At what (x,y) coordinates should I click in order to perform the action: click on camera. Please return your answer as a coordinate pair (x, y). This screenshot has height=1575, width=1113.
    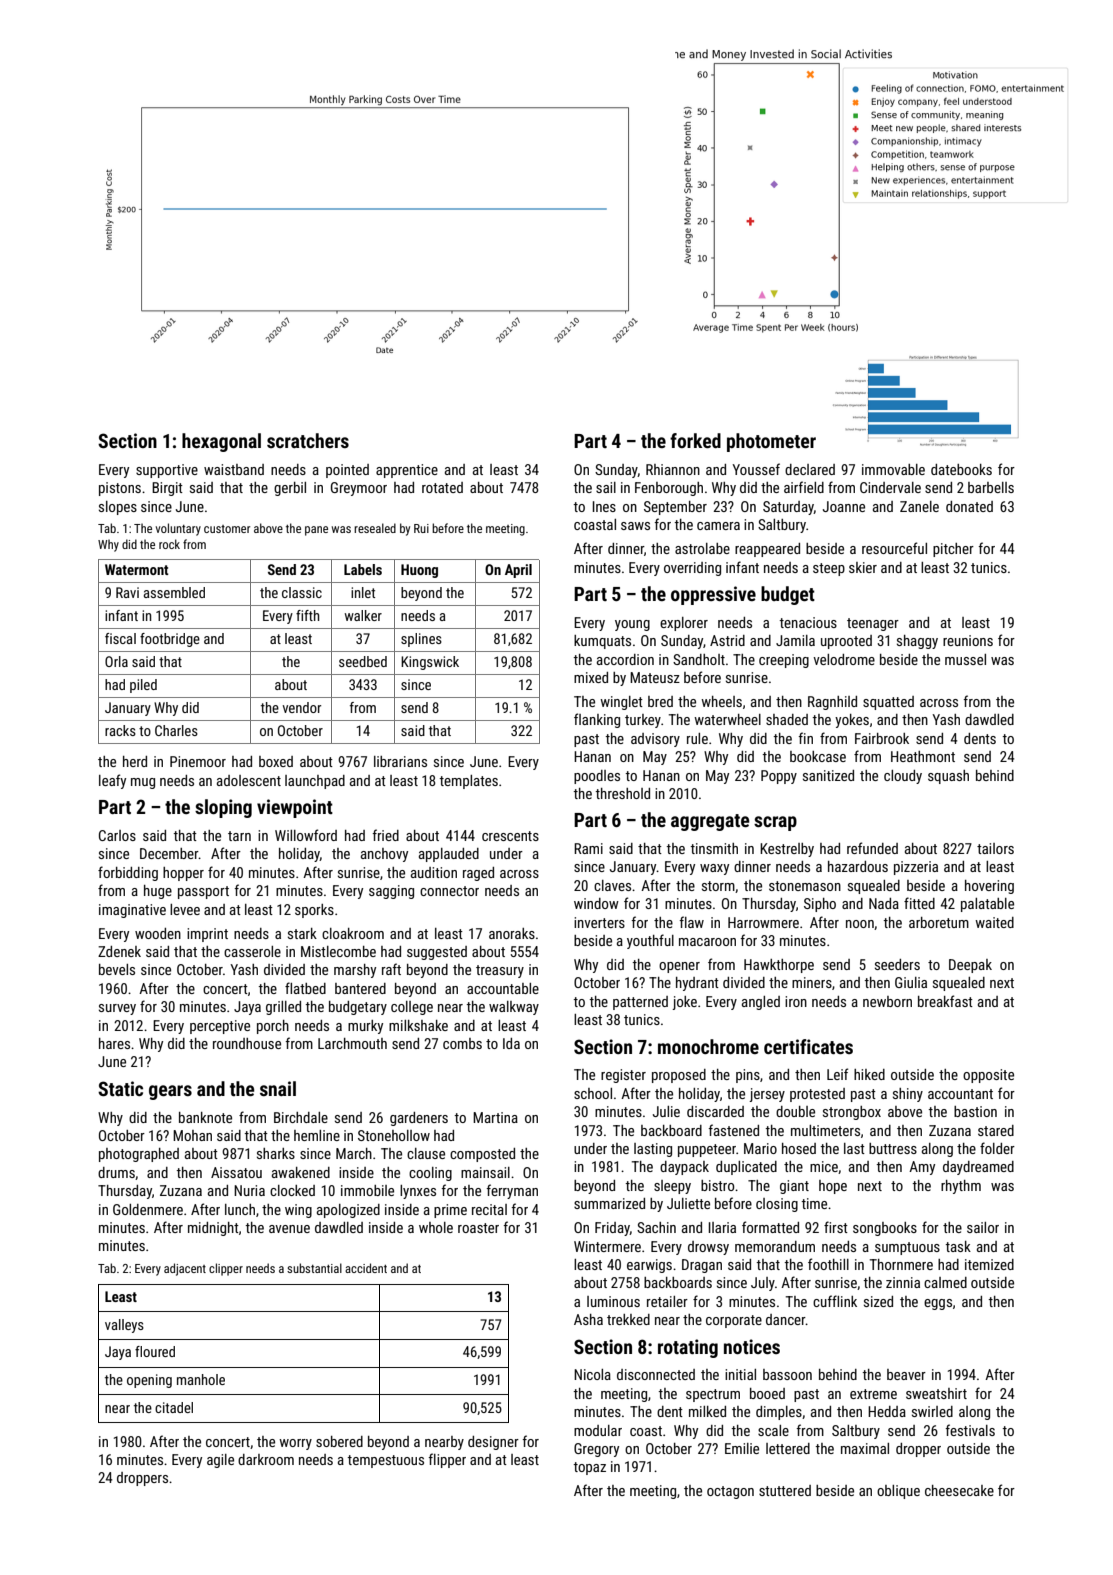
    Looking at the image, I should click on (718, 526).
